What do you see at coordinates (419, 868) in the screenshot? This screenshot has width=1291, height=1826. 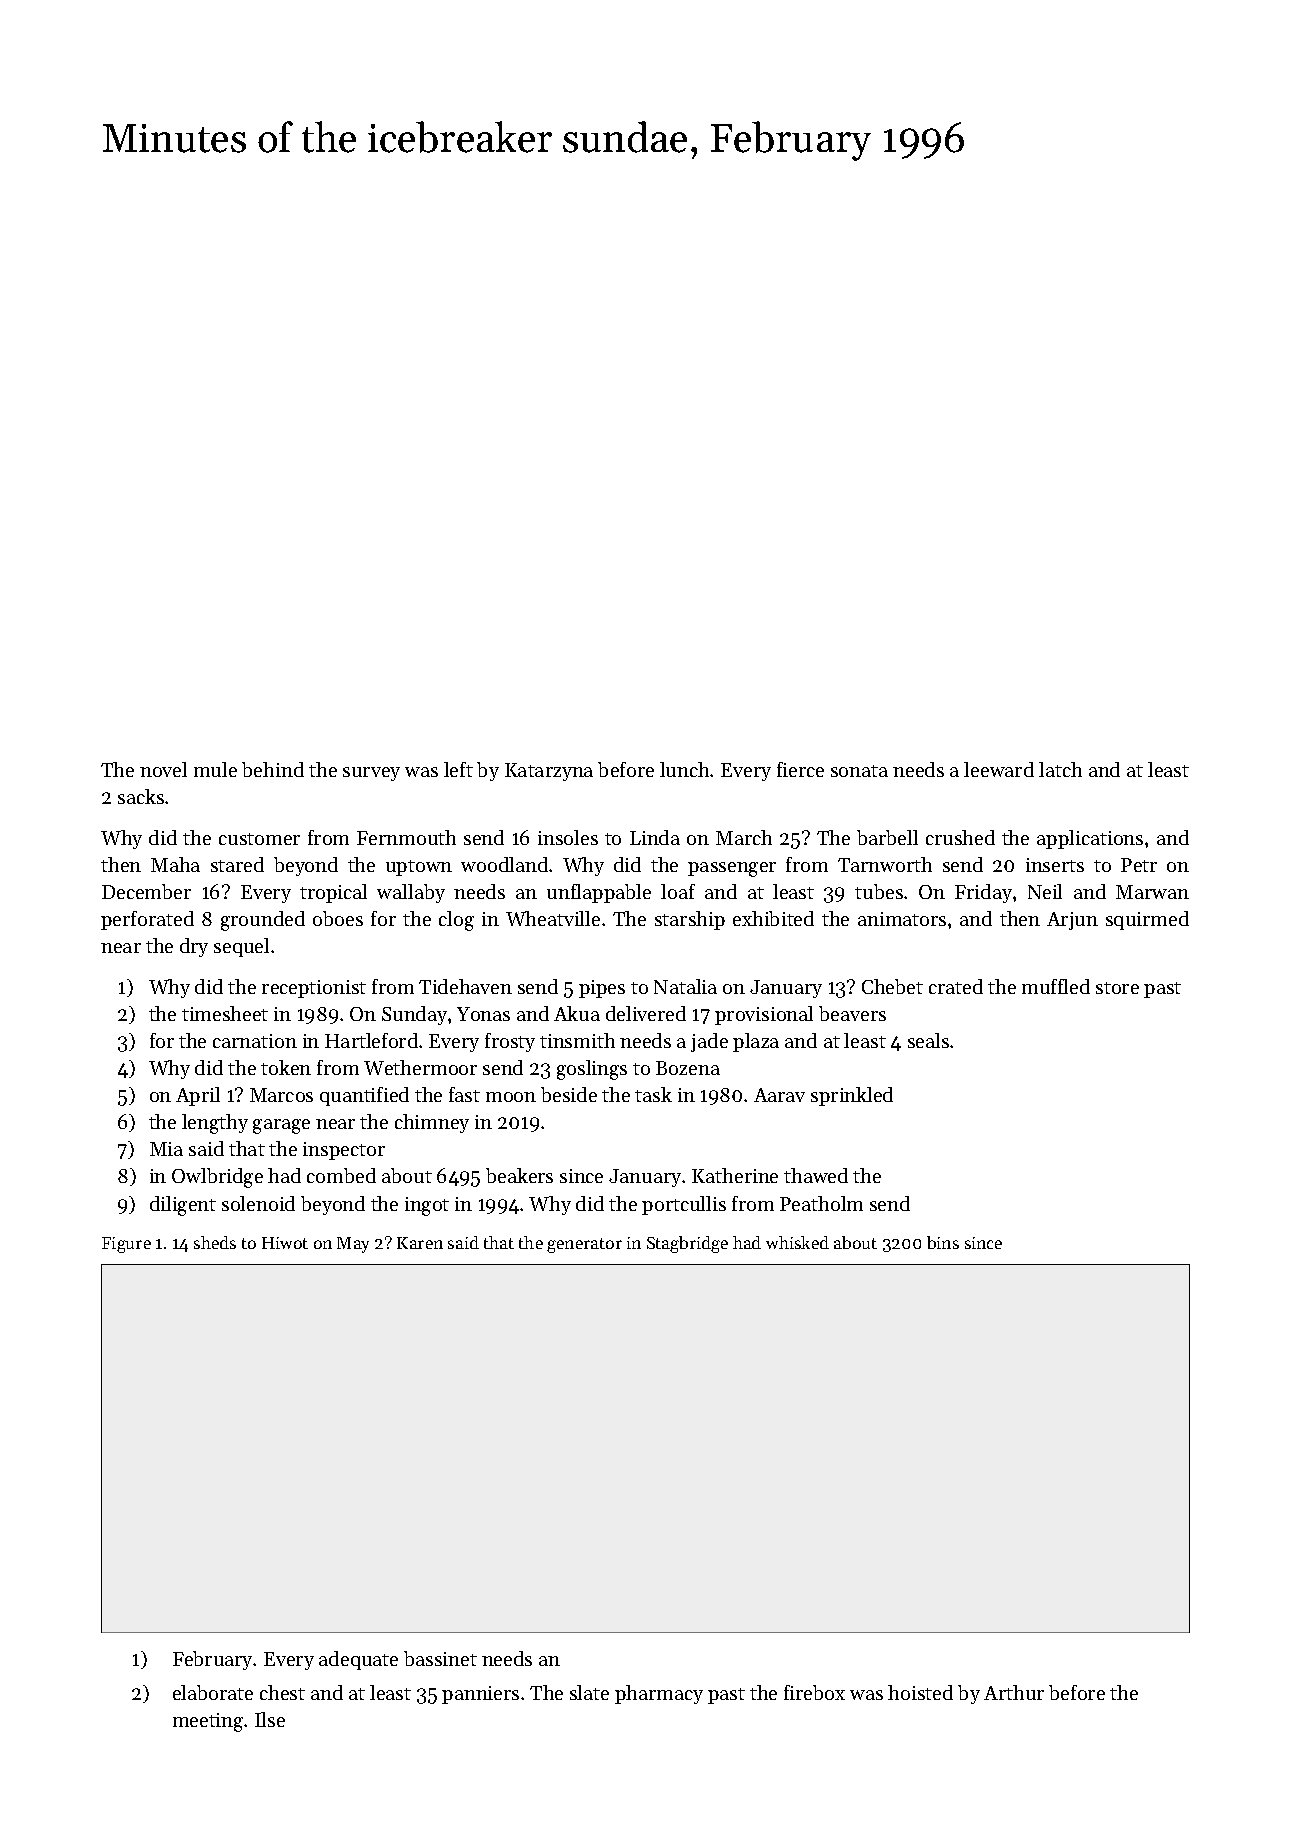 I see `uptown` at bounding box center [419, 868].
